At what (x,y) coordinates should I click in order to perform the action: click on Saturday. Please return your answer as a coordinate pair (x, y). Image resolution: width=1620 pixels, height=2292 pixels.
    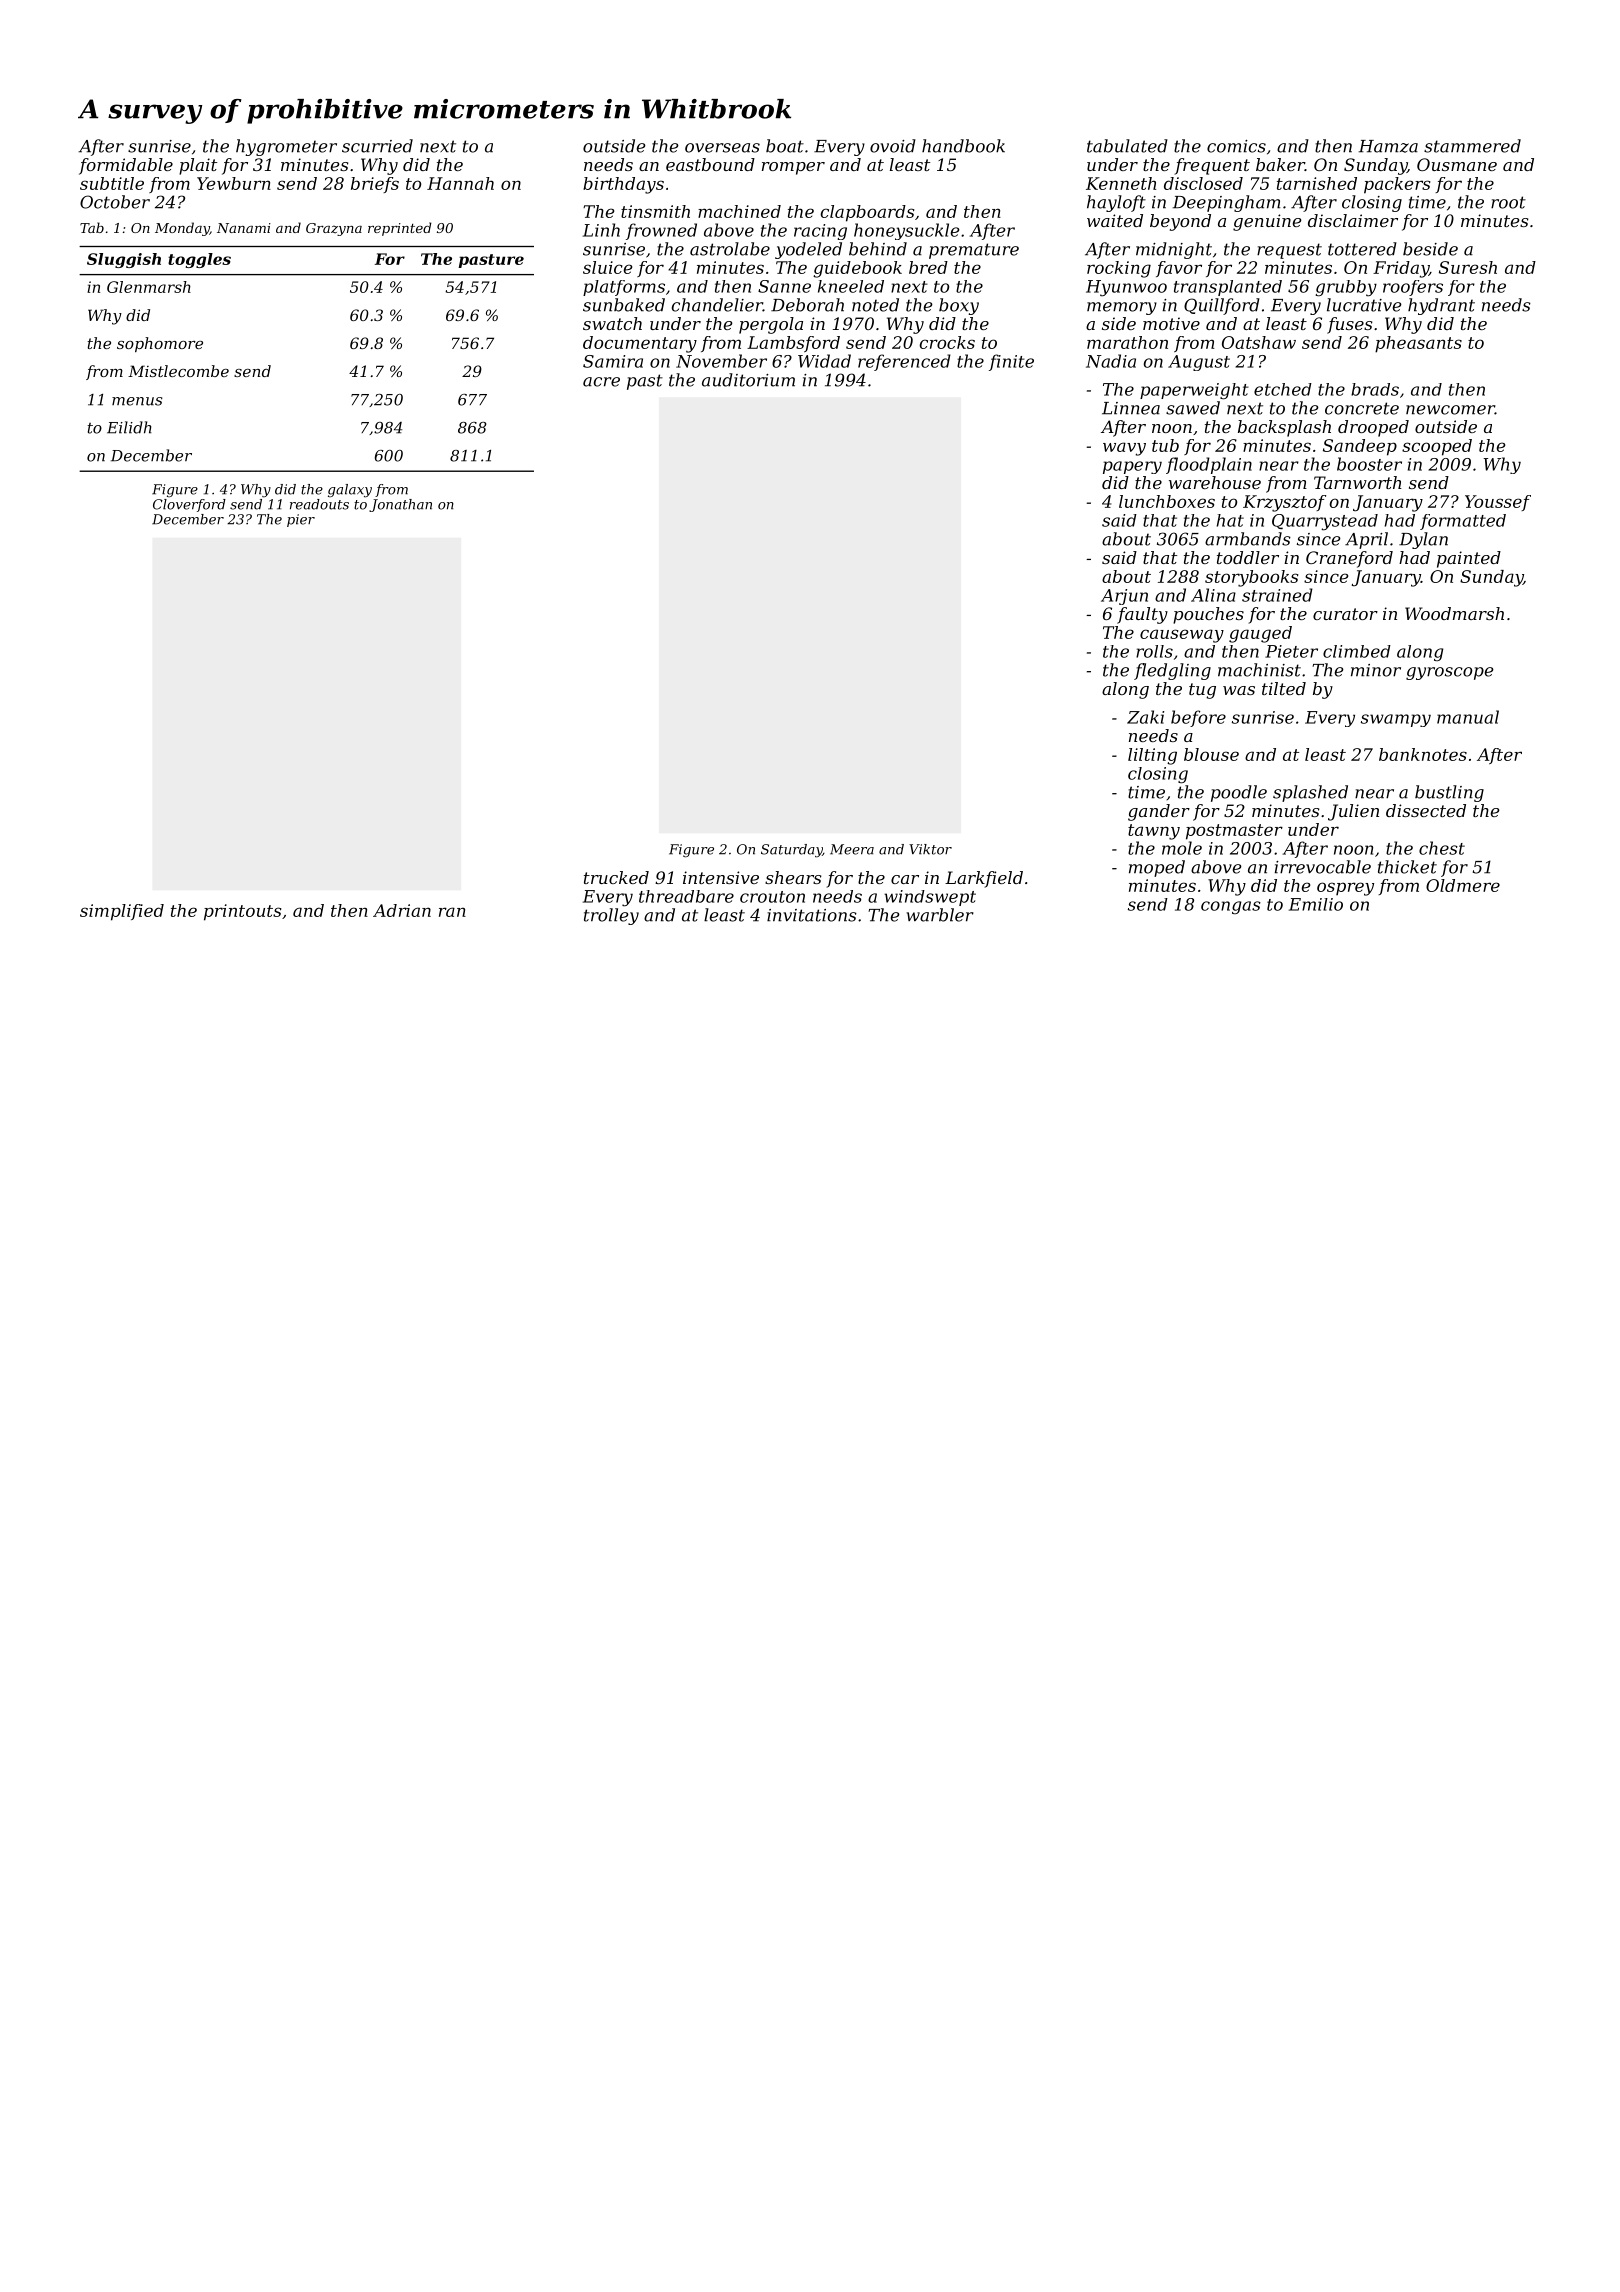
    Looking at the image, I should click on (791, 851).
